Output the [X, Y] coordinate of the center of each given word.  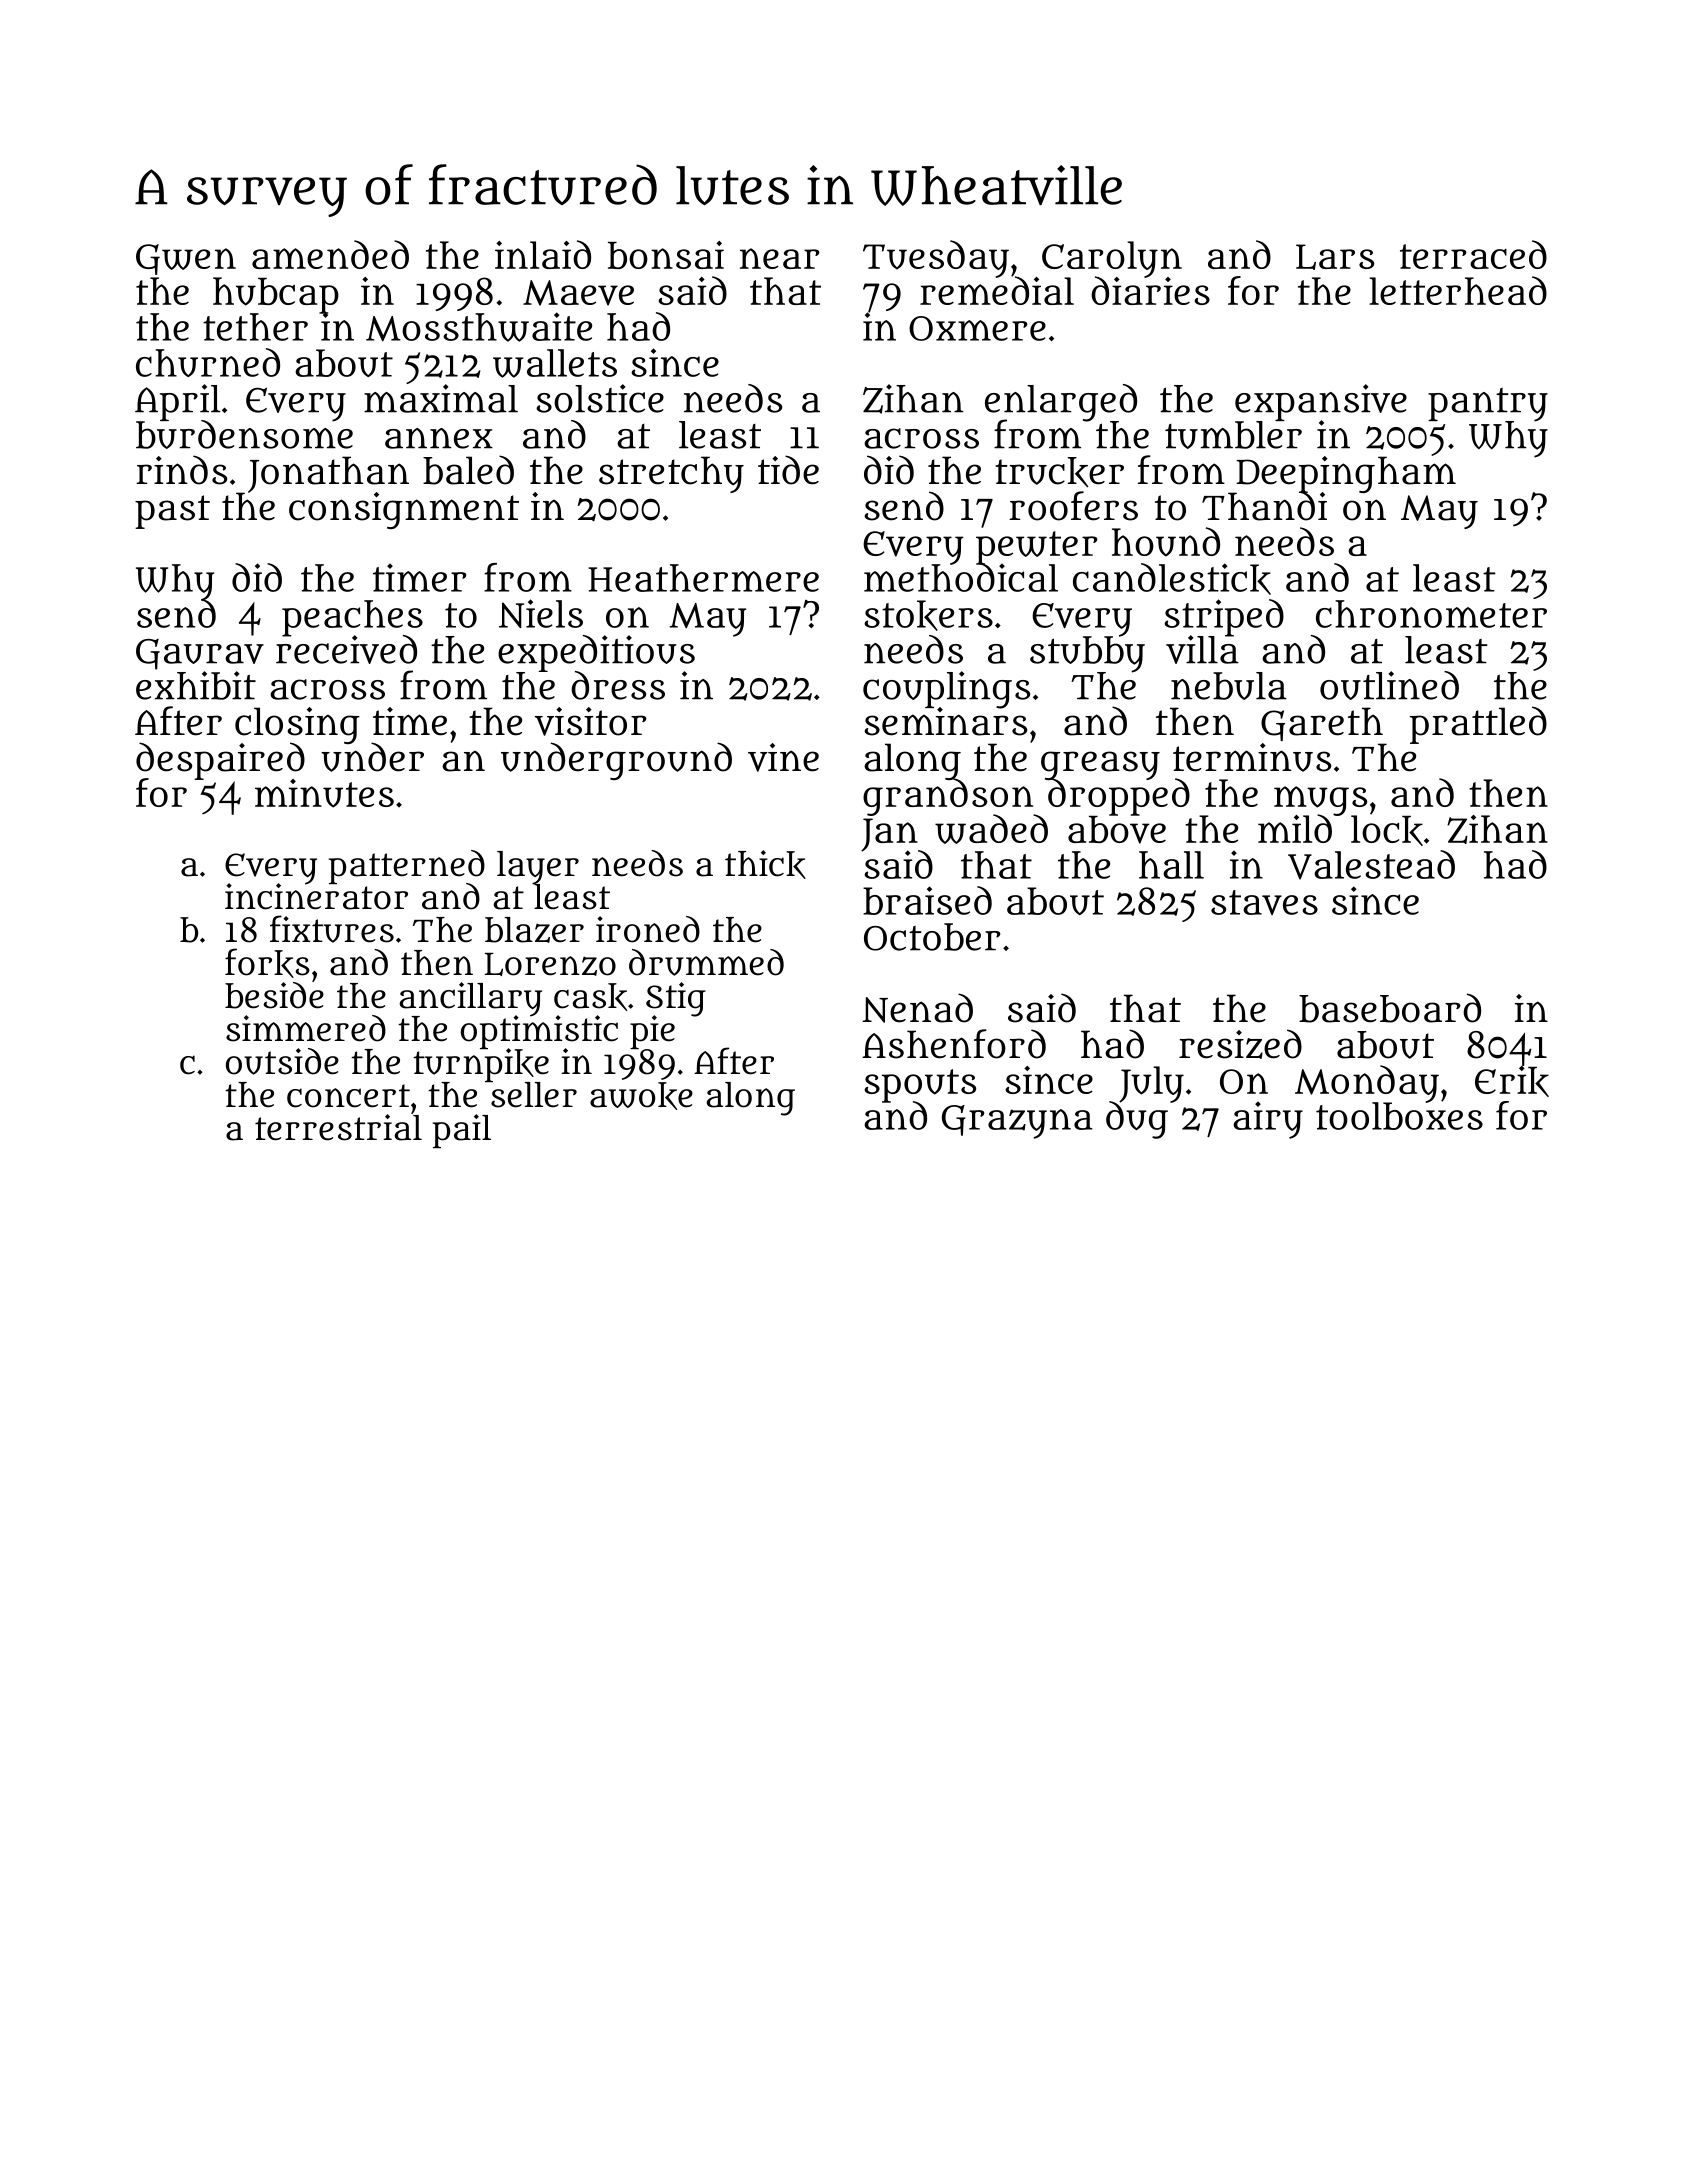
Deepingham [1346, 474]
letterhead [1458, 290]
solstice [600, 398]
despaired [220, 760]
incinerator [316, 897]
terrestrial [338, 1127]
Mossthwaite [479, 327]
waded [991, 829]
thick [765, 864]
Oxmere [977, 328]
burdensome [244, 435]
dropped [1118, 797]
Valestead [1371, 865]
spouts [920, 1085]
